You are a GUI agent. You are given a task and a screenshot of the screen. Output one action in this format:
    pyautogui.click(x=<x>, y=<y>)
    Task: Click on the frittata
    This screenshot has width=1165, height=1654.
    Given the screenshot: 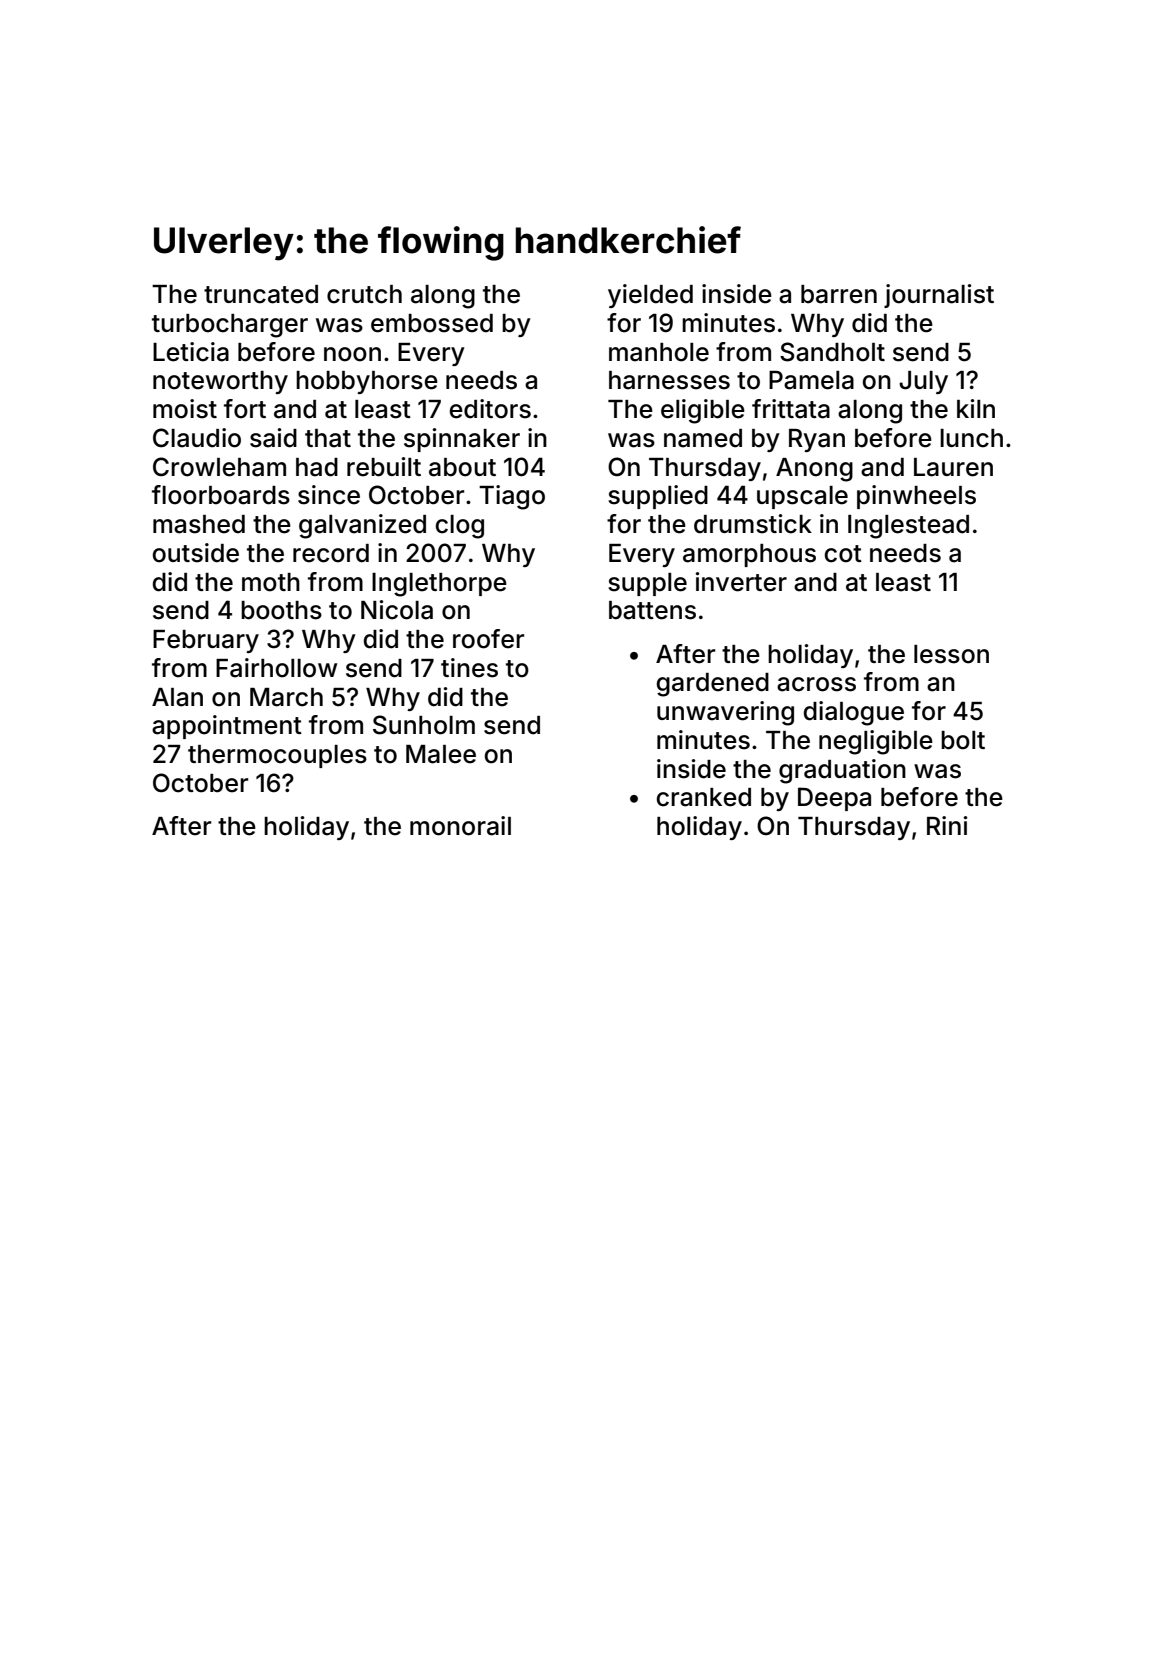 What is the action you would take?
    pyautogui.click(x=791, y=409)
